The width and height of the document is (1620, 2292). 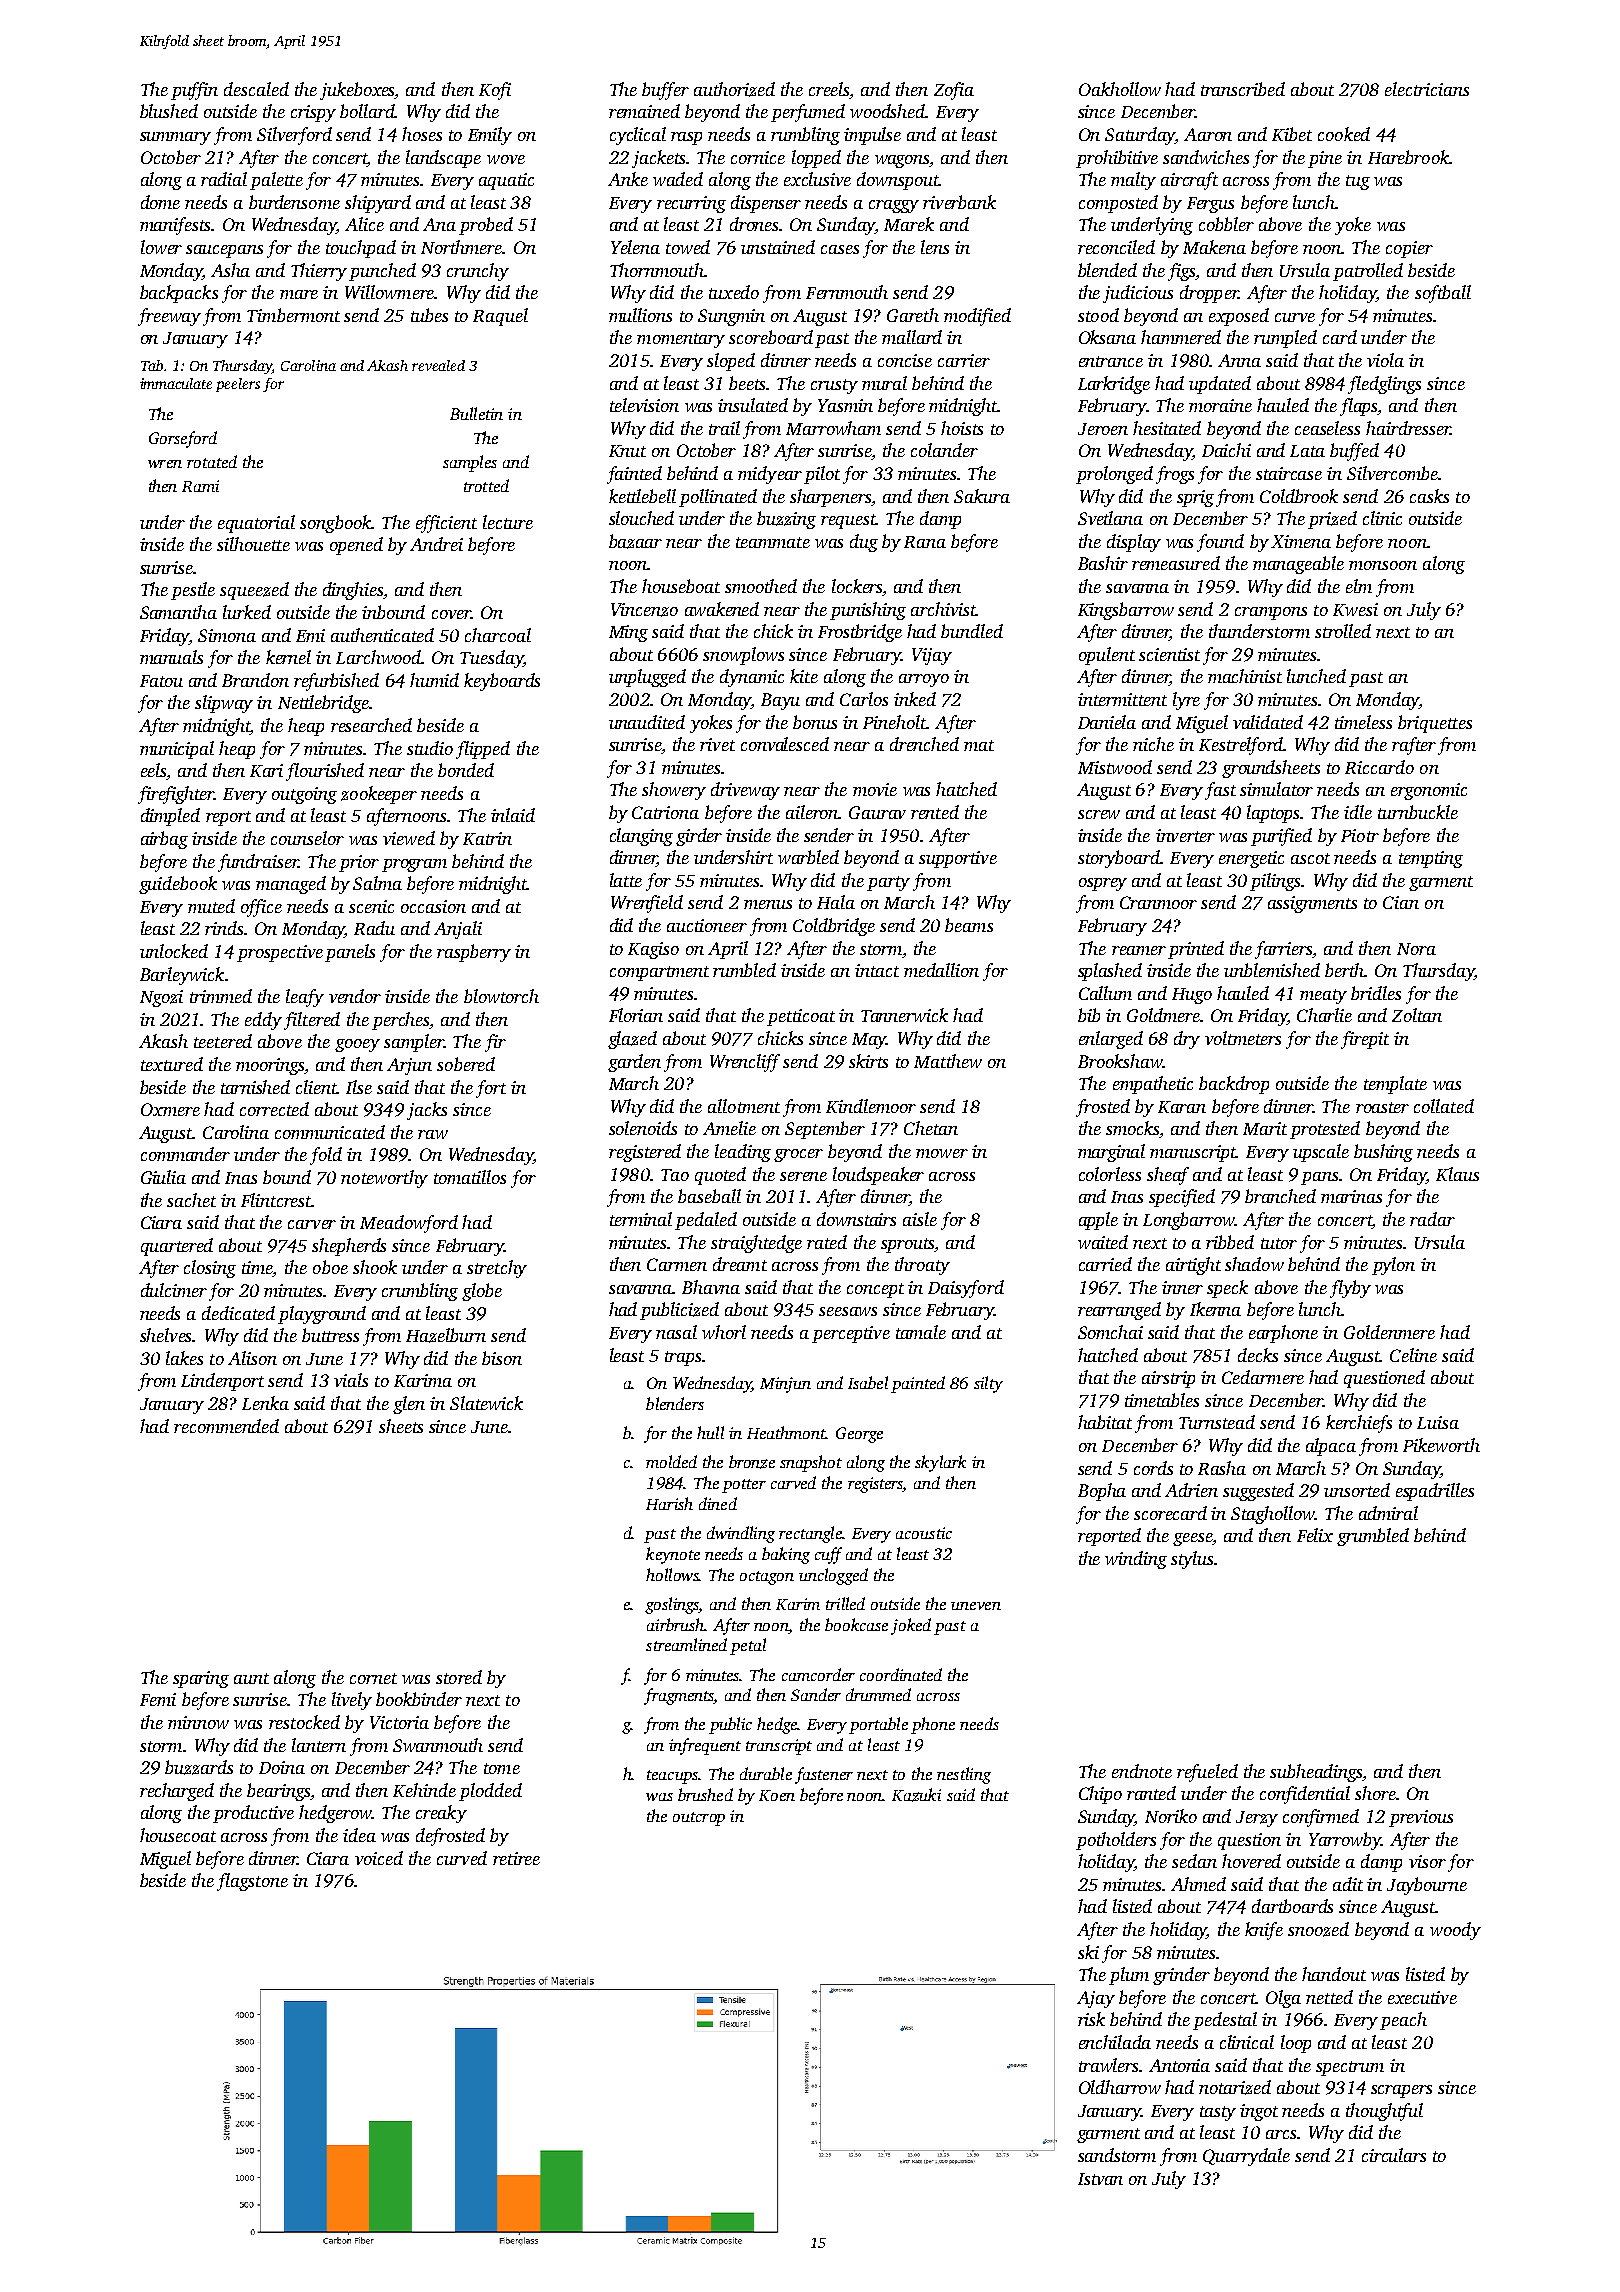 I want to click on retiree, so click(x=516, y=1858).
